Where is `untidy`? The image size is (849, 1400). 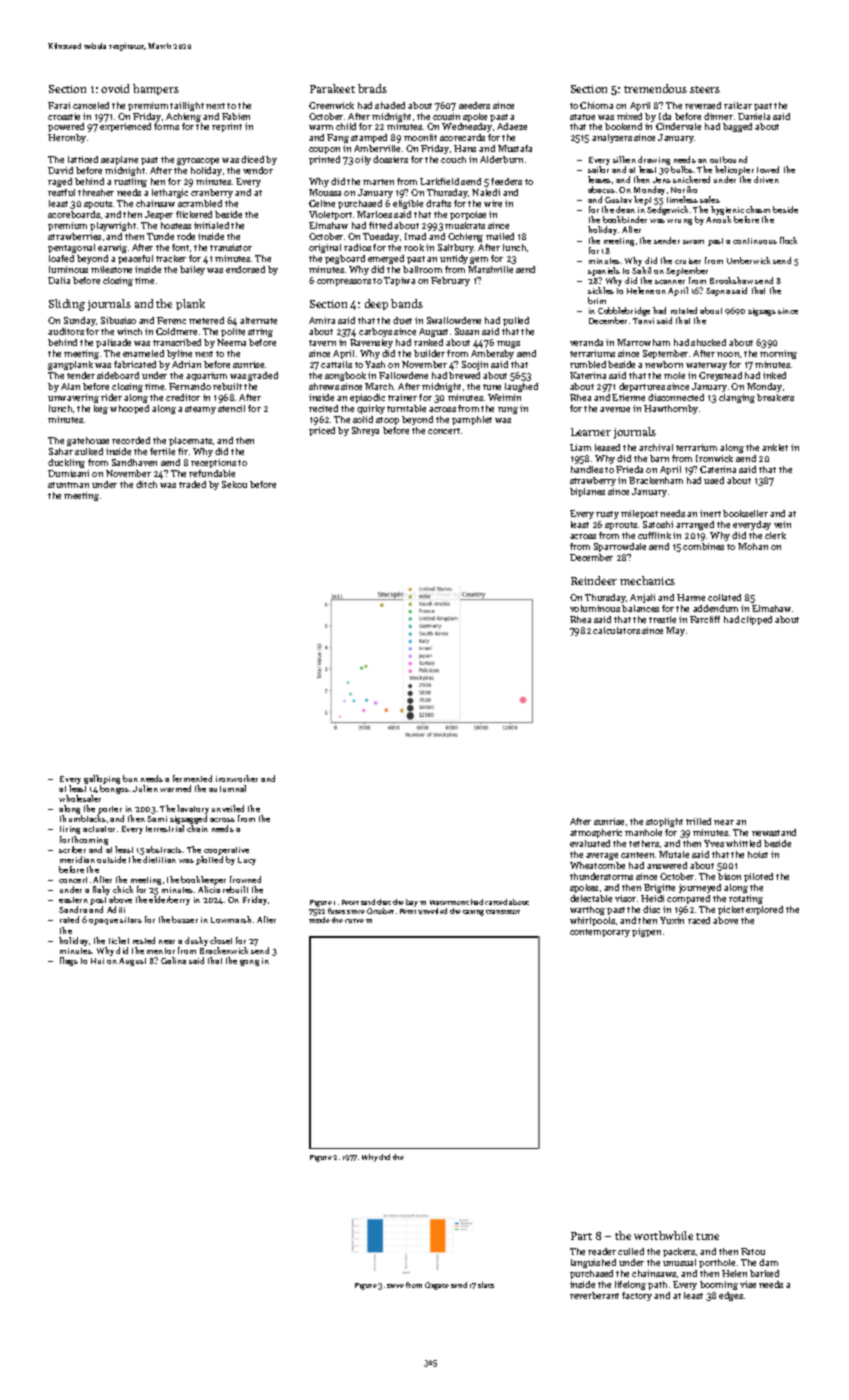 untidy is located at coordinates (454, 259).
